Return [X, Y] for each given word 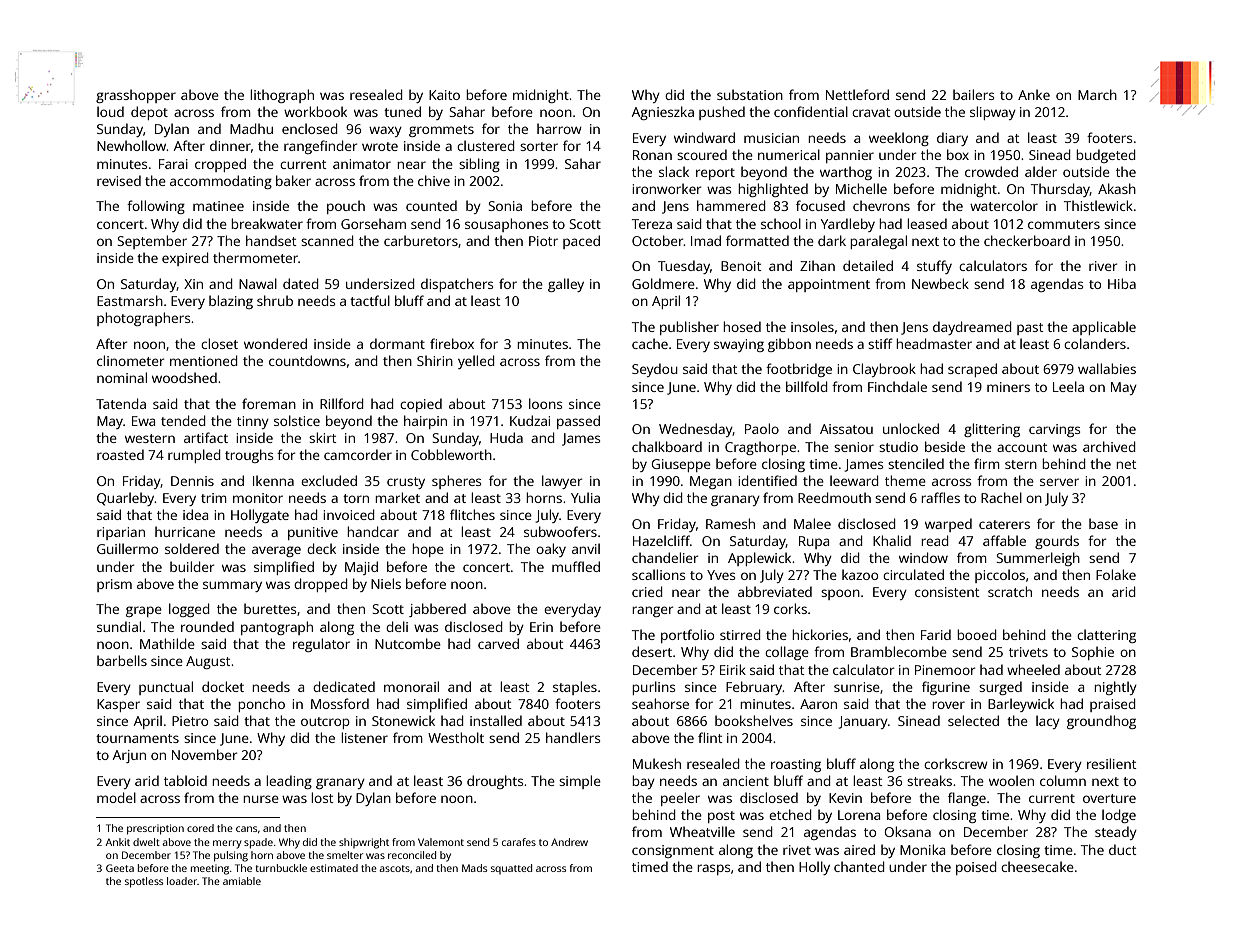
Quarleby [126, 499]
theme [905, 480]
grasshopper [136, 96]
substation [750, 94]
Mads [474, 868]
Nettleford [857, 94]
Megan [711, 482]
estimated [334, 868]
